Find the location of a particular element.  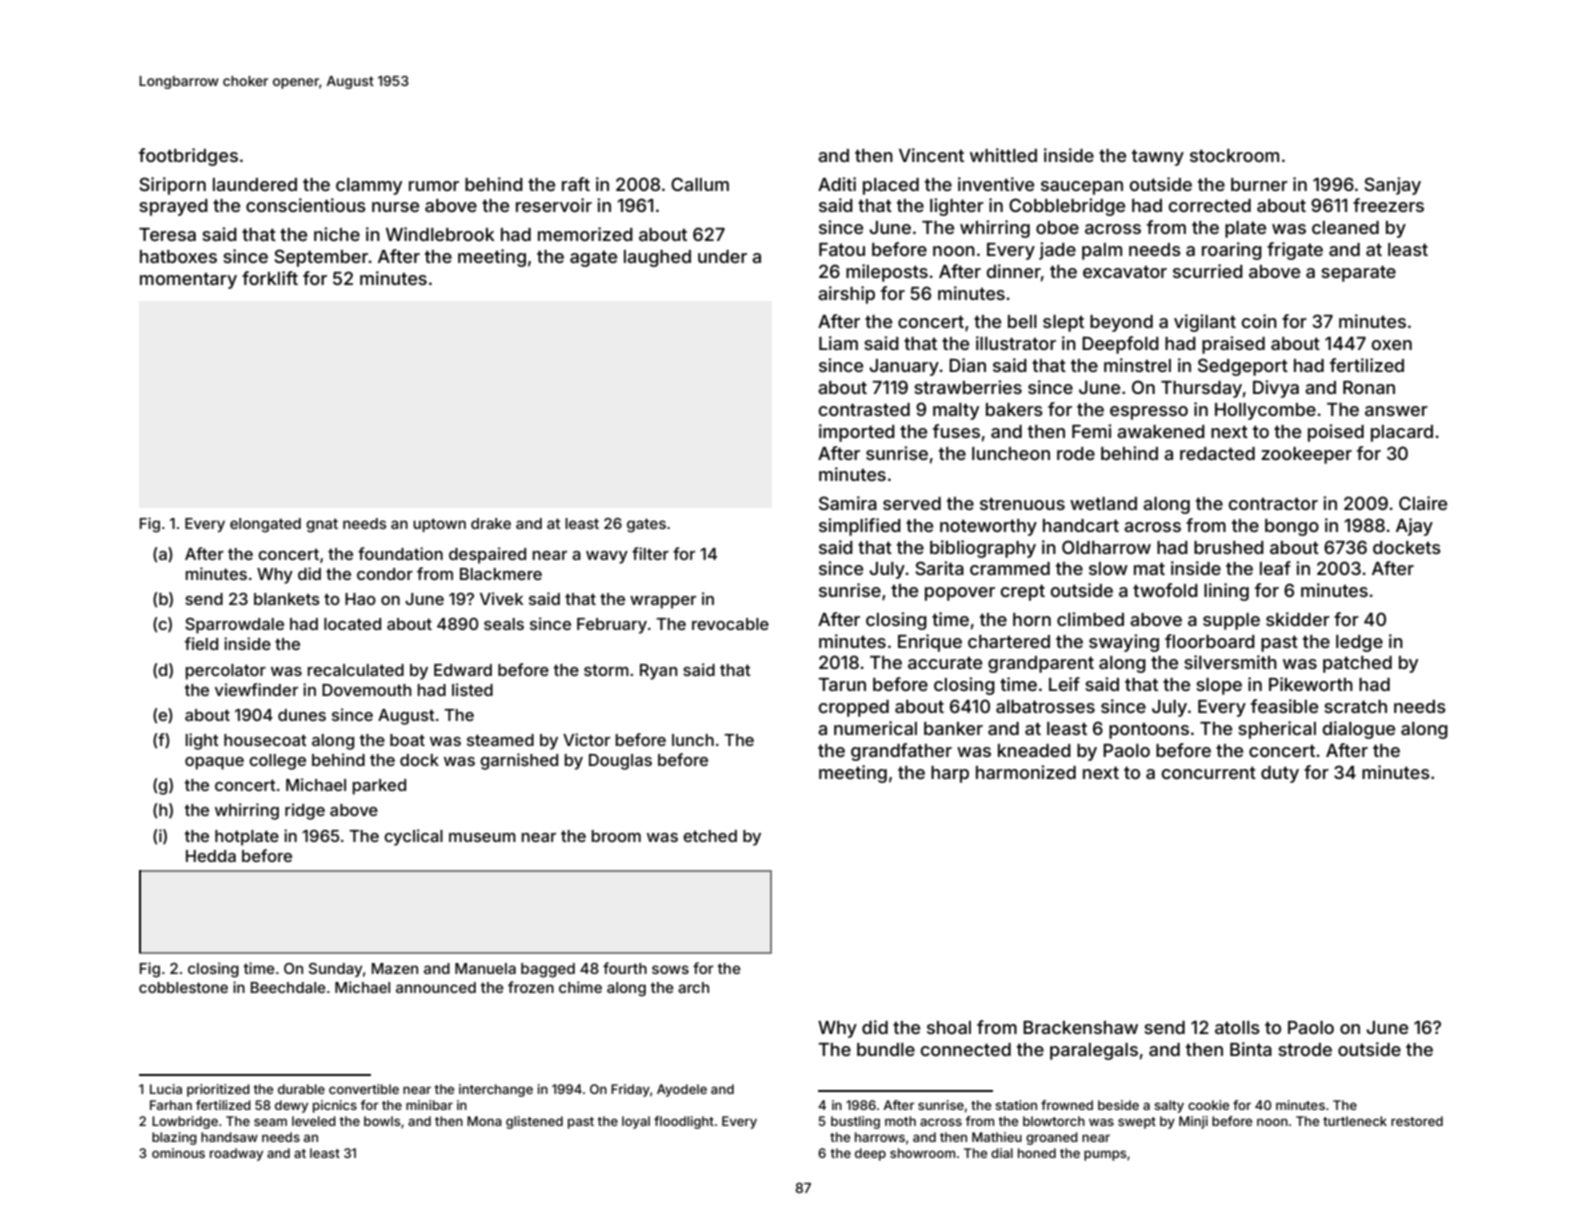

duty is located at coordinates (1280, 774).
